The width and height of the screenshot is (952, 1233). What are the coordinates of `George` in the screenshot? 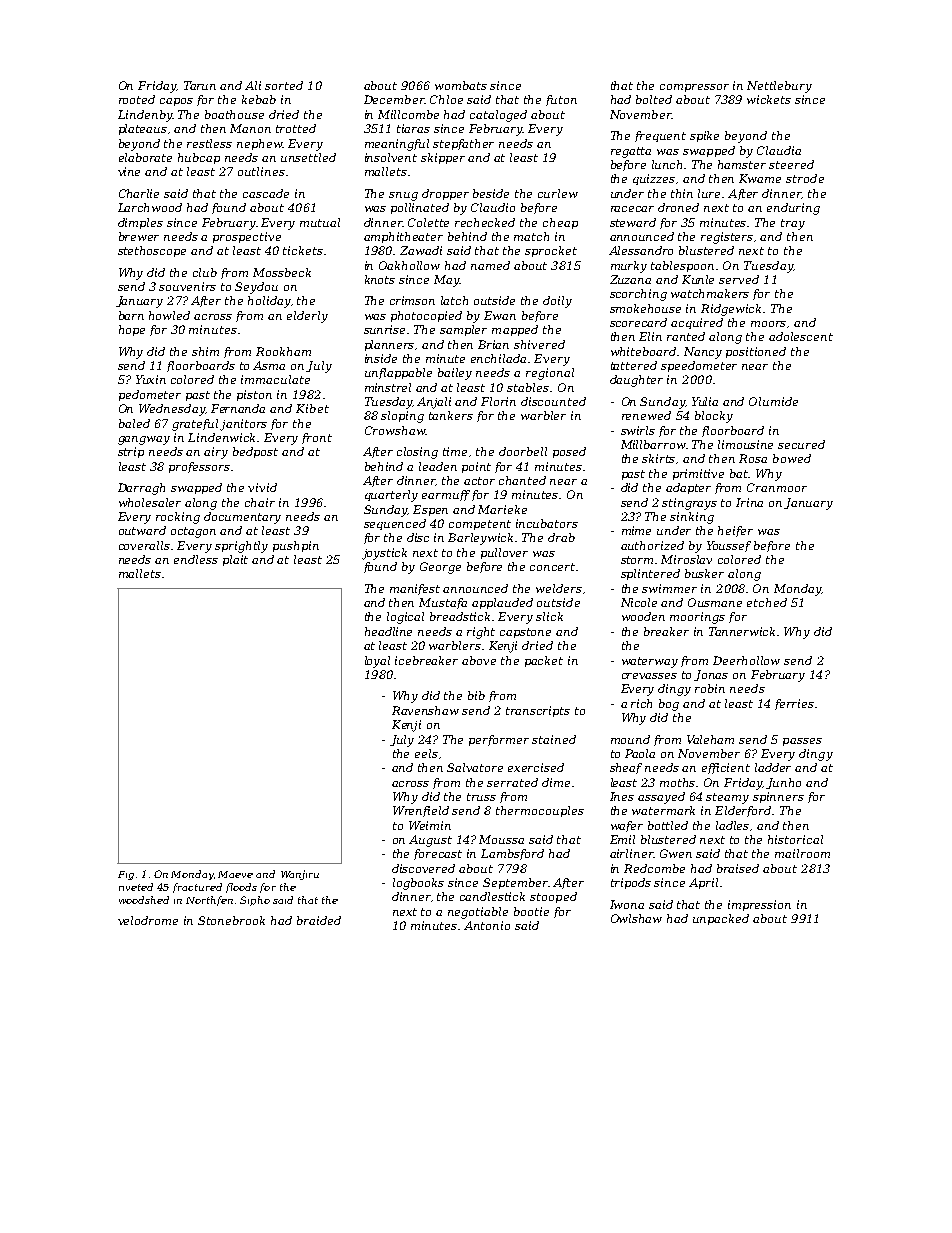 It's located at (440, 568).
